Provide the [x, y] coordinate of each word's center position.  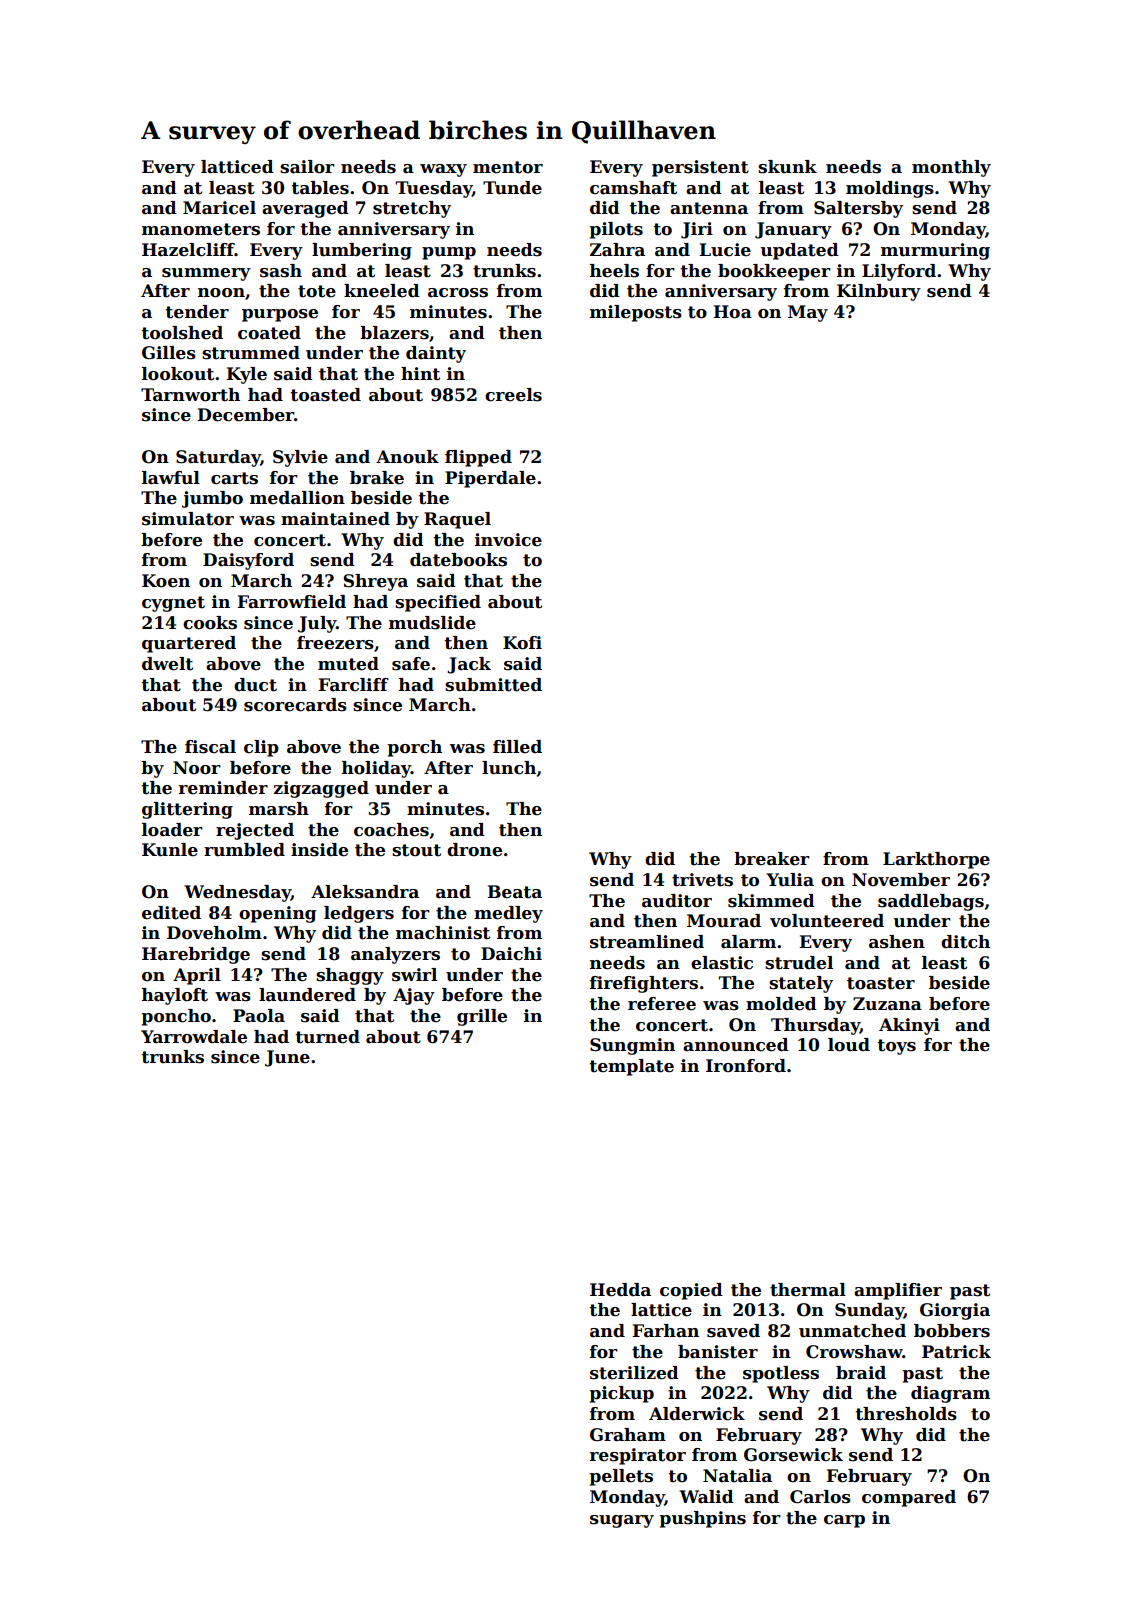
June [287, 1058]
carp [844, 1521]
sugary [622, 1521]
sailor [307, 167]
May [808, 313]
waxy [443, 170]
